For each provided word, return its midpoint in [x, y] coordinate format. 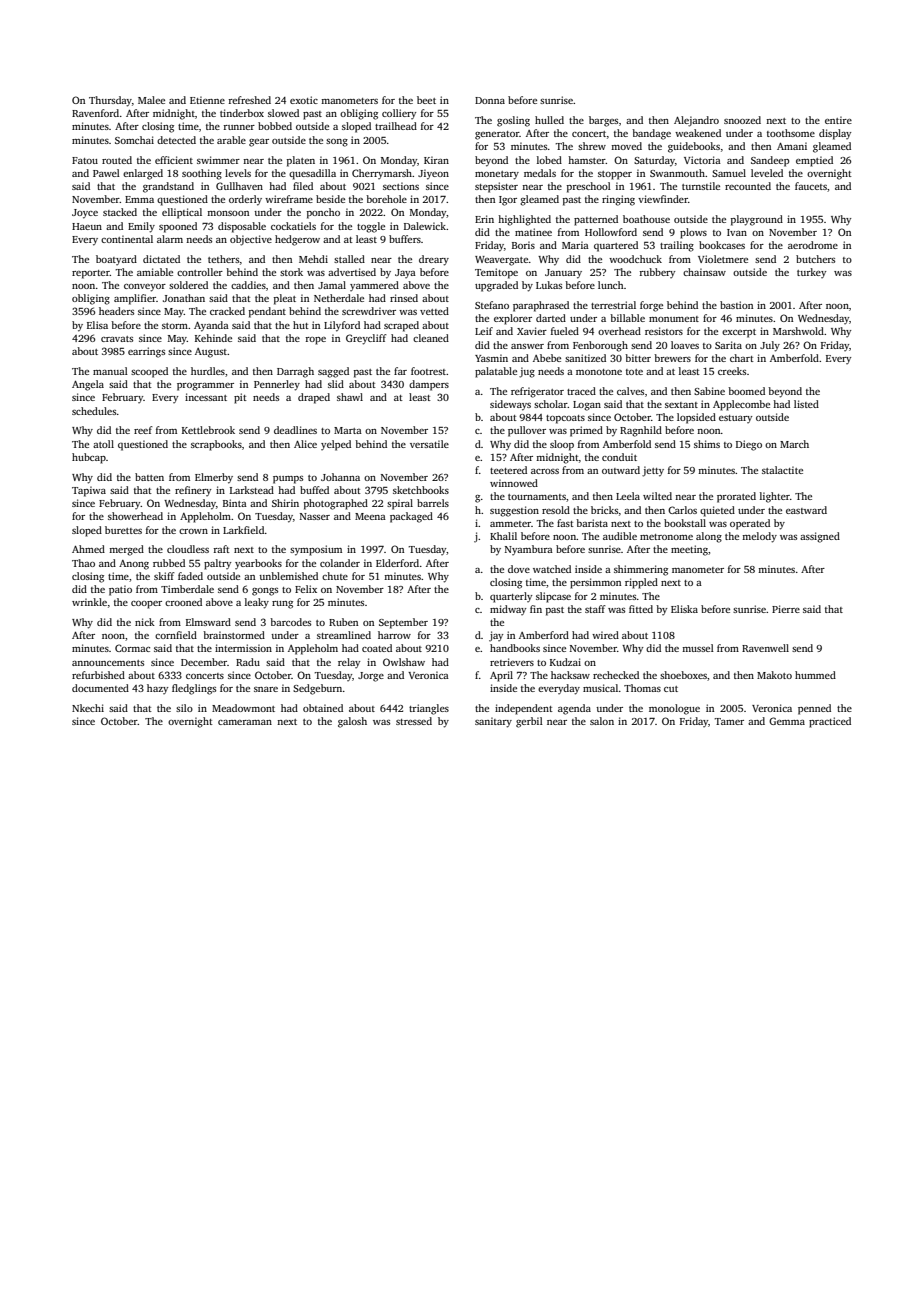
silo [184, 708]
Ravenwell [765, 648]
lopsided [696, 418]
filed [303, 186]
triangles [429, 709]
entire [838, 120]
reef [143, 430]
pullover [527, 431]
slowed [283, 113]
